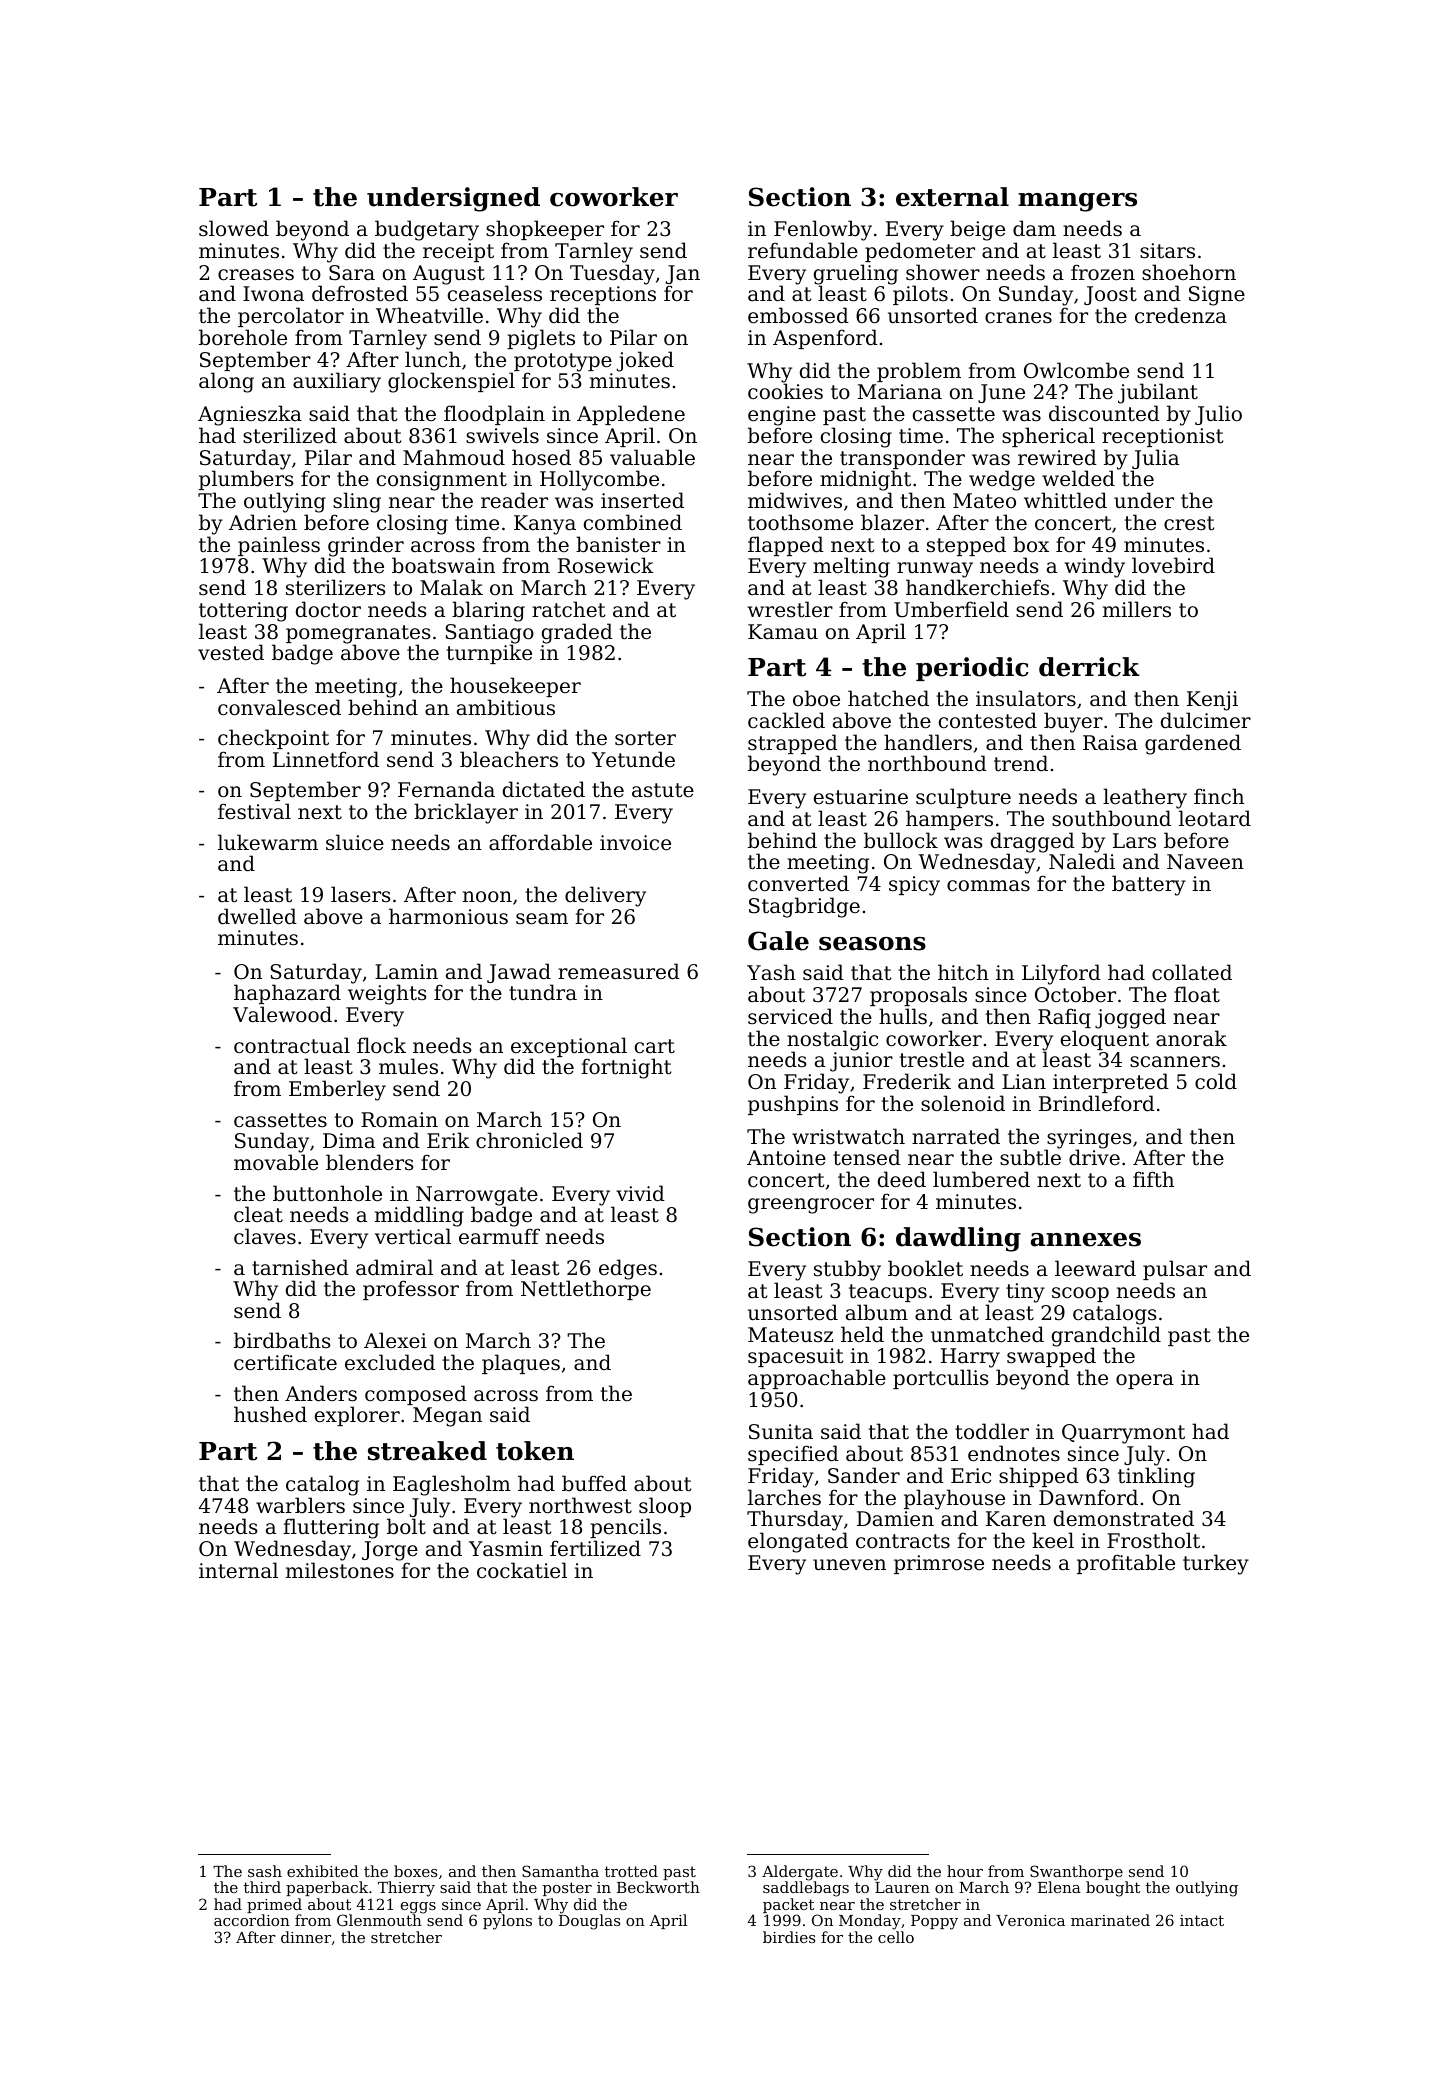 The height and width of the document is (2100, 1450). I want to click on warblers, so click(300, 1505).
